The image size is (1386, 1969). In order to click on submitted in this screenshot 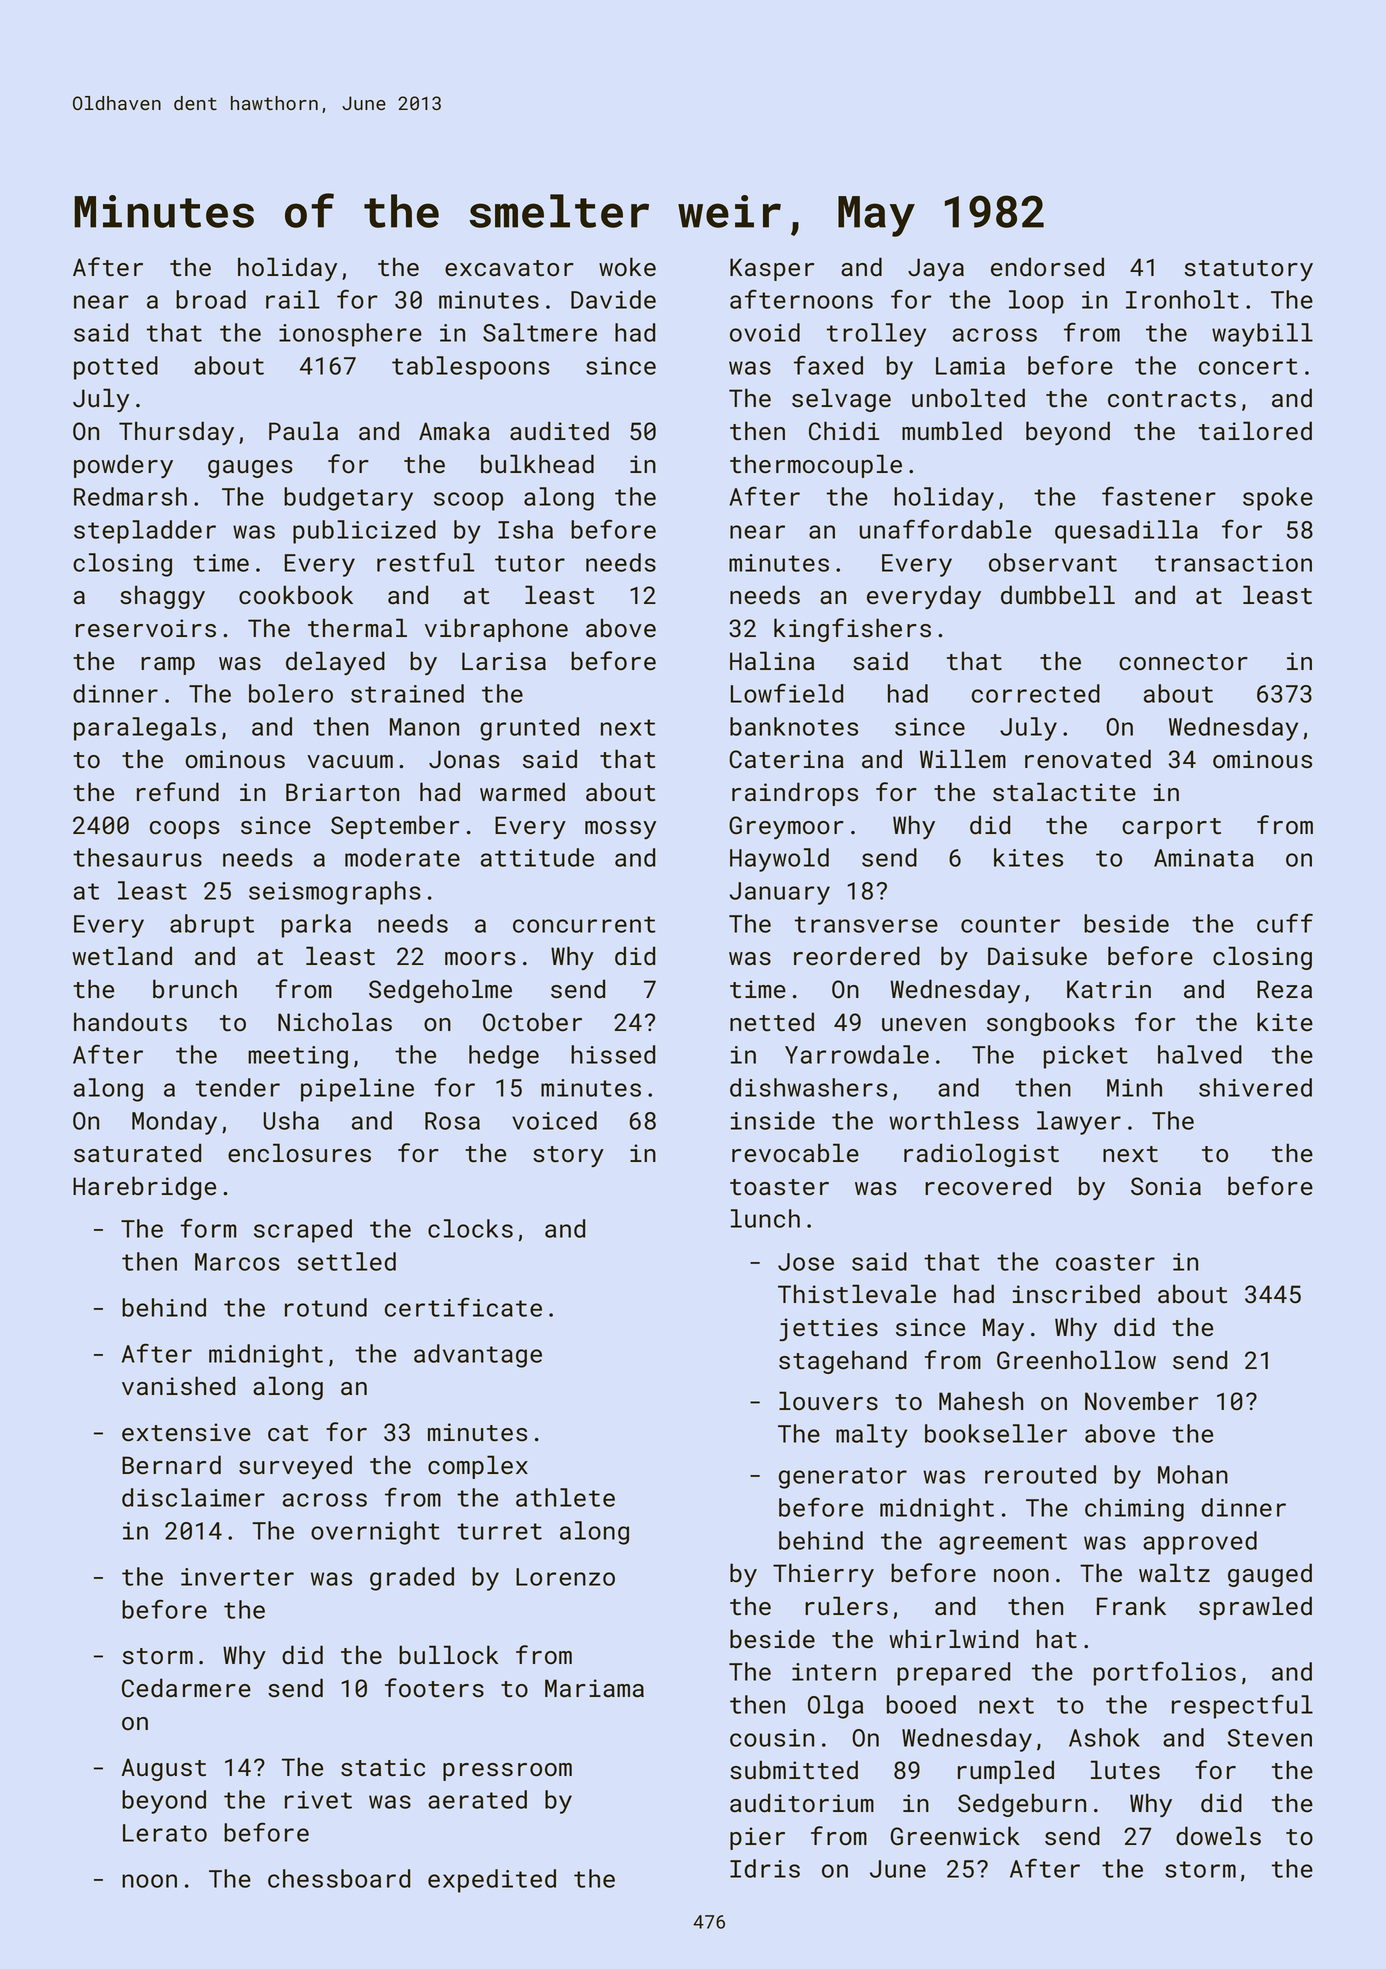, I will do `click(794, 1770)`.
